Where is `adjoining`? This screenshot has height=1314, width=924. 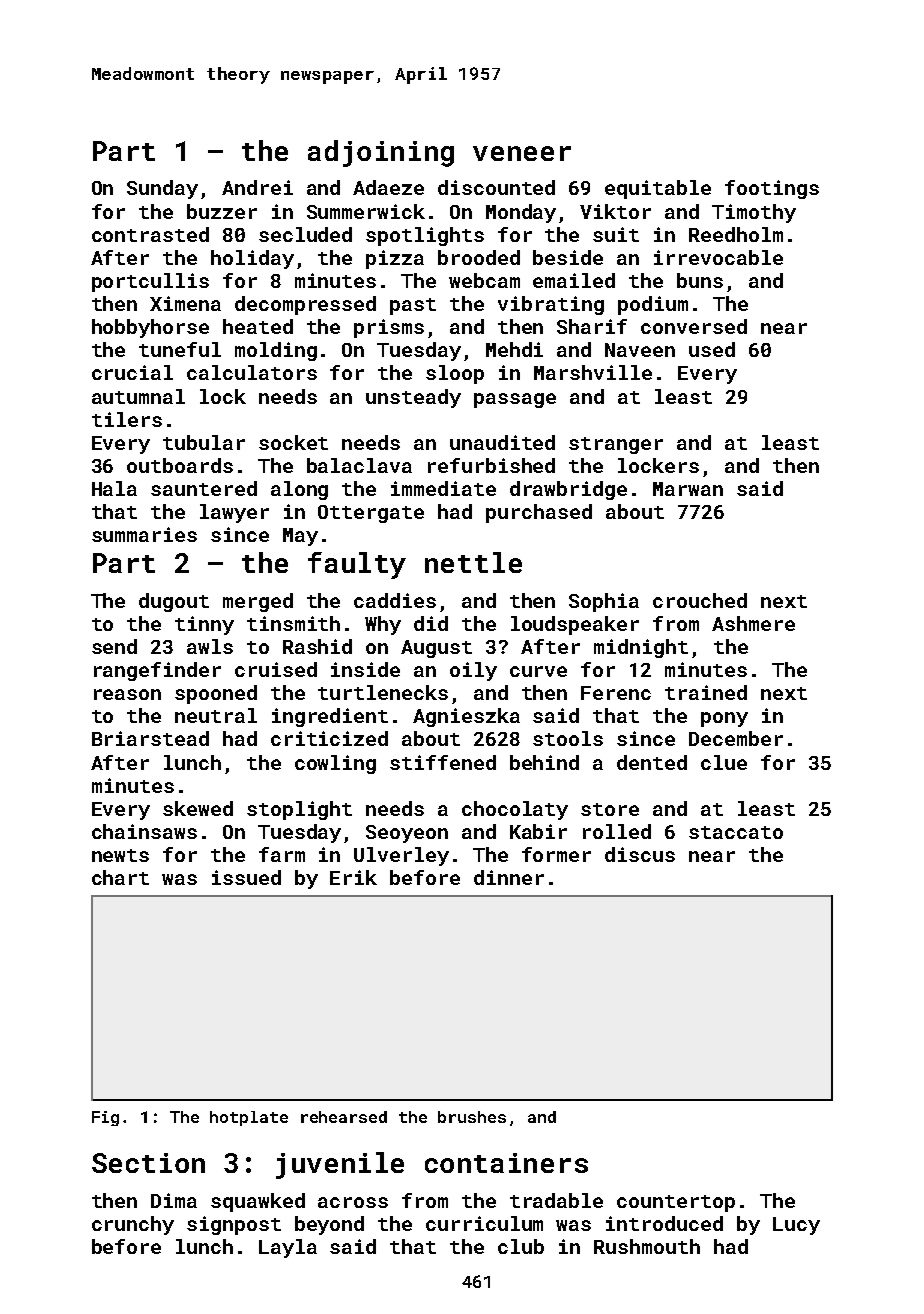
adjoining is located at coordinates (381, 153).
